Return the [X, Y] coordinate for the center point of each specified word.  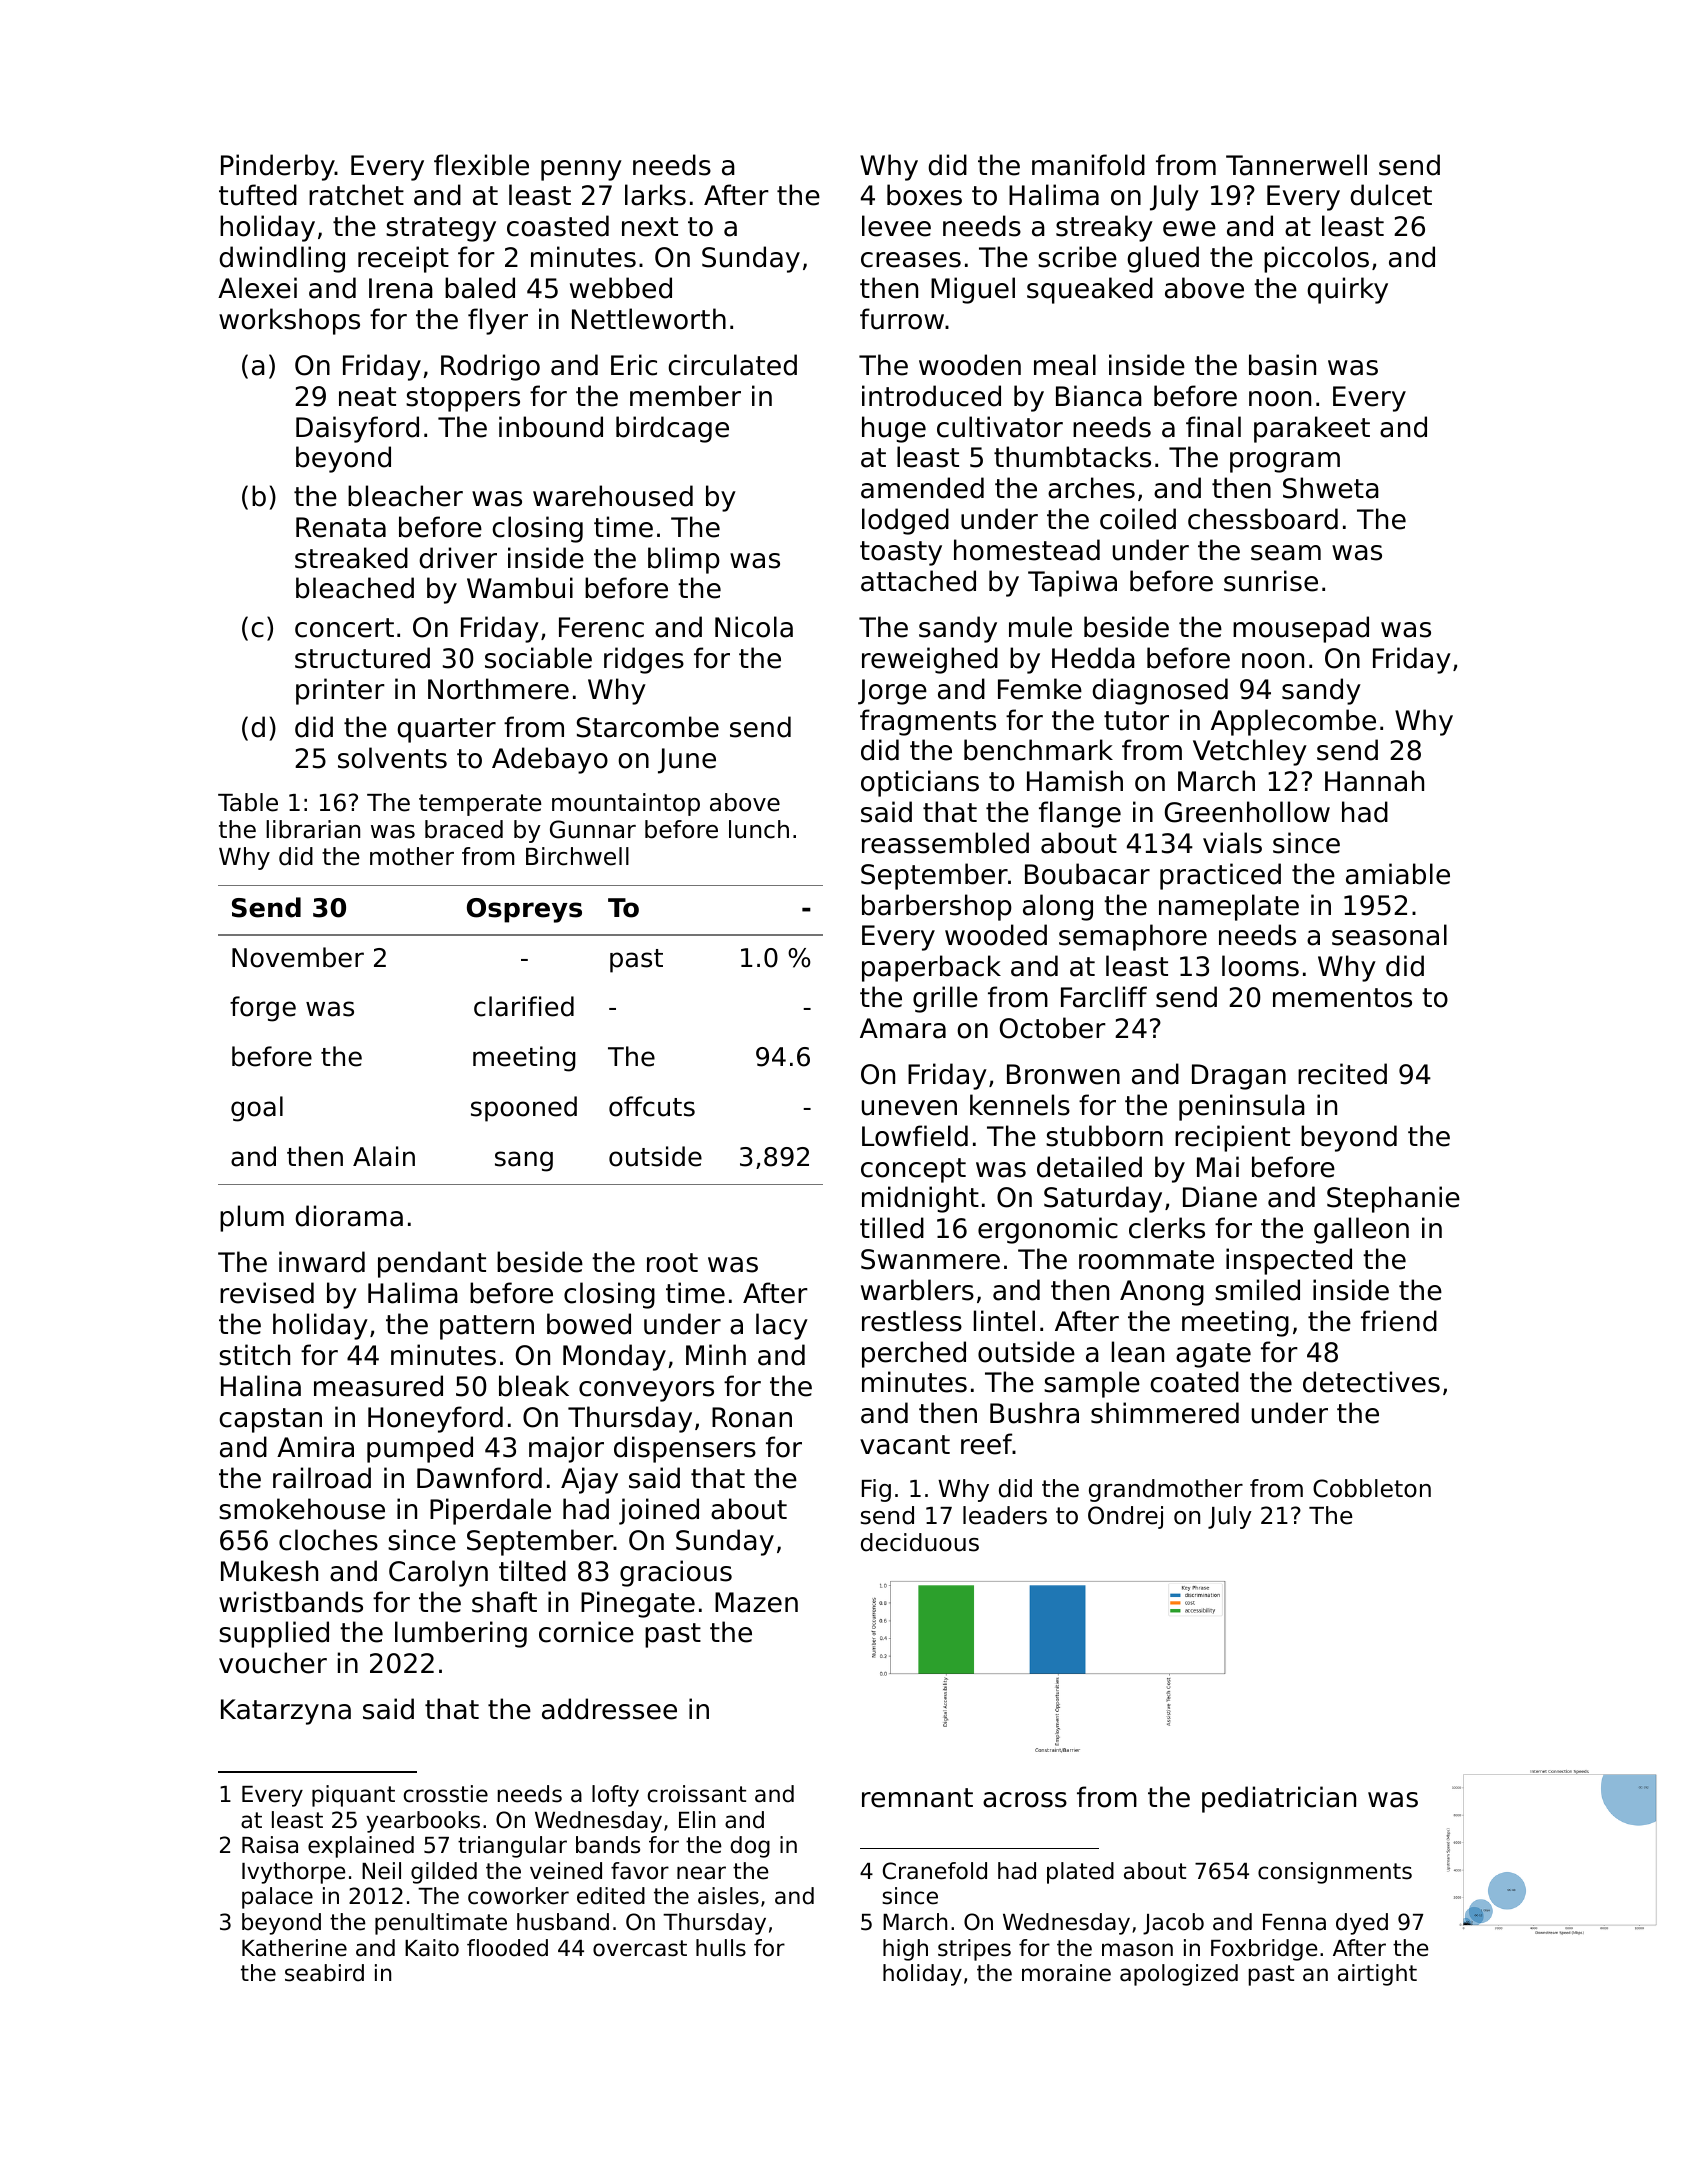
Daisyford [357, 429]
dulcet [1391, 195]
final [1213, 427]
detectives [1371, 1382]
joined [659, 1511]
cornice [586, 1632]
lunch [759, 829]
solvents [392, 758]
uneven [909, 1108]
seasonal [1389, 935]
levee [896, 226]
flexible [481, 165]
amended [922, 488]
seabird [324, 1973]
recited [1342, 1074]
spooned [524, 1109]
